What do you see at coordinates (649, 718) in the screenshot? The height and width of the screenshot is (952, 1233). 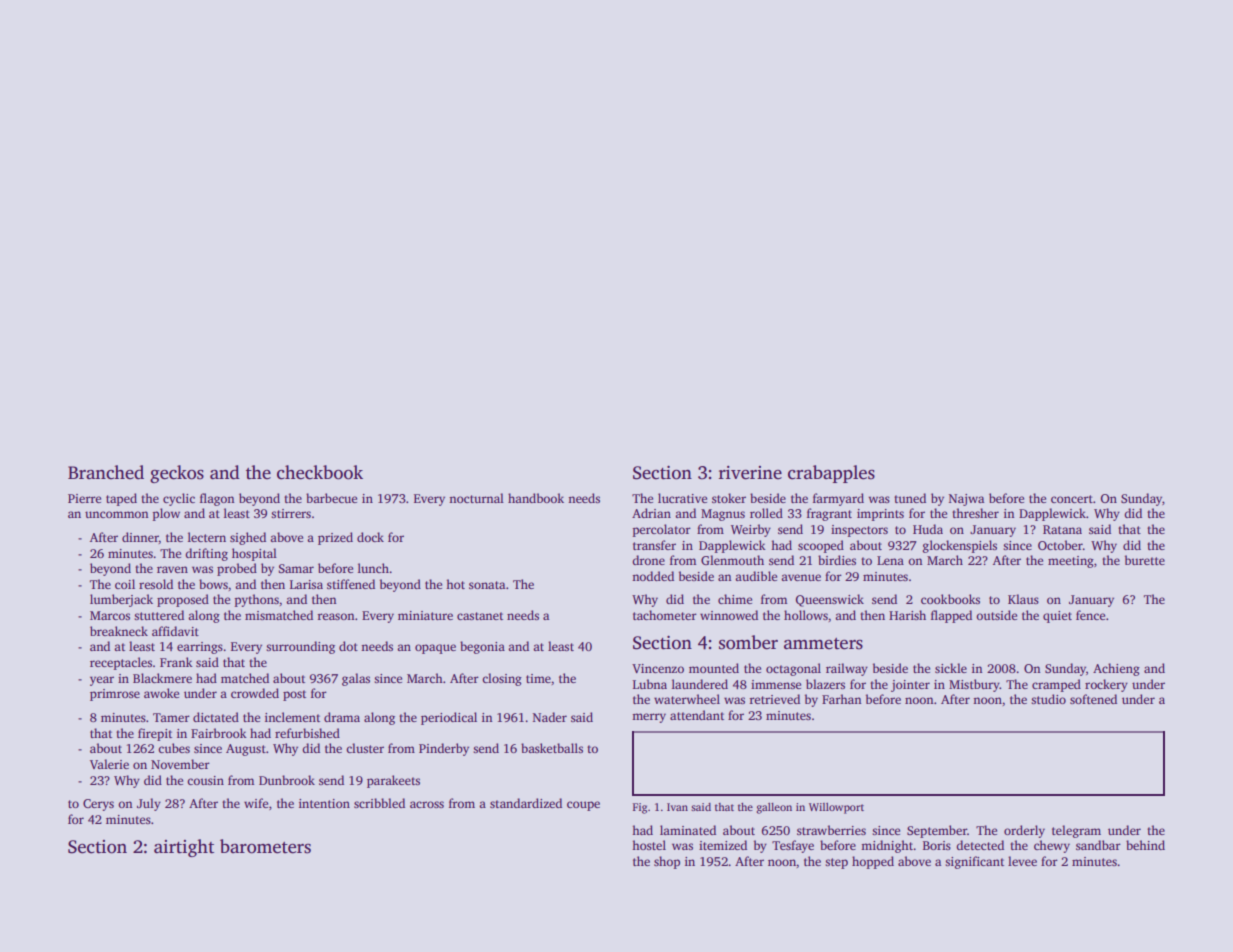 I see `merry` at bounding box center [649, 718].
